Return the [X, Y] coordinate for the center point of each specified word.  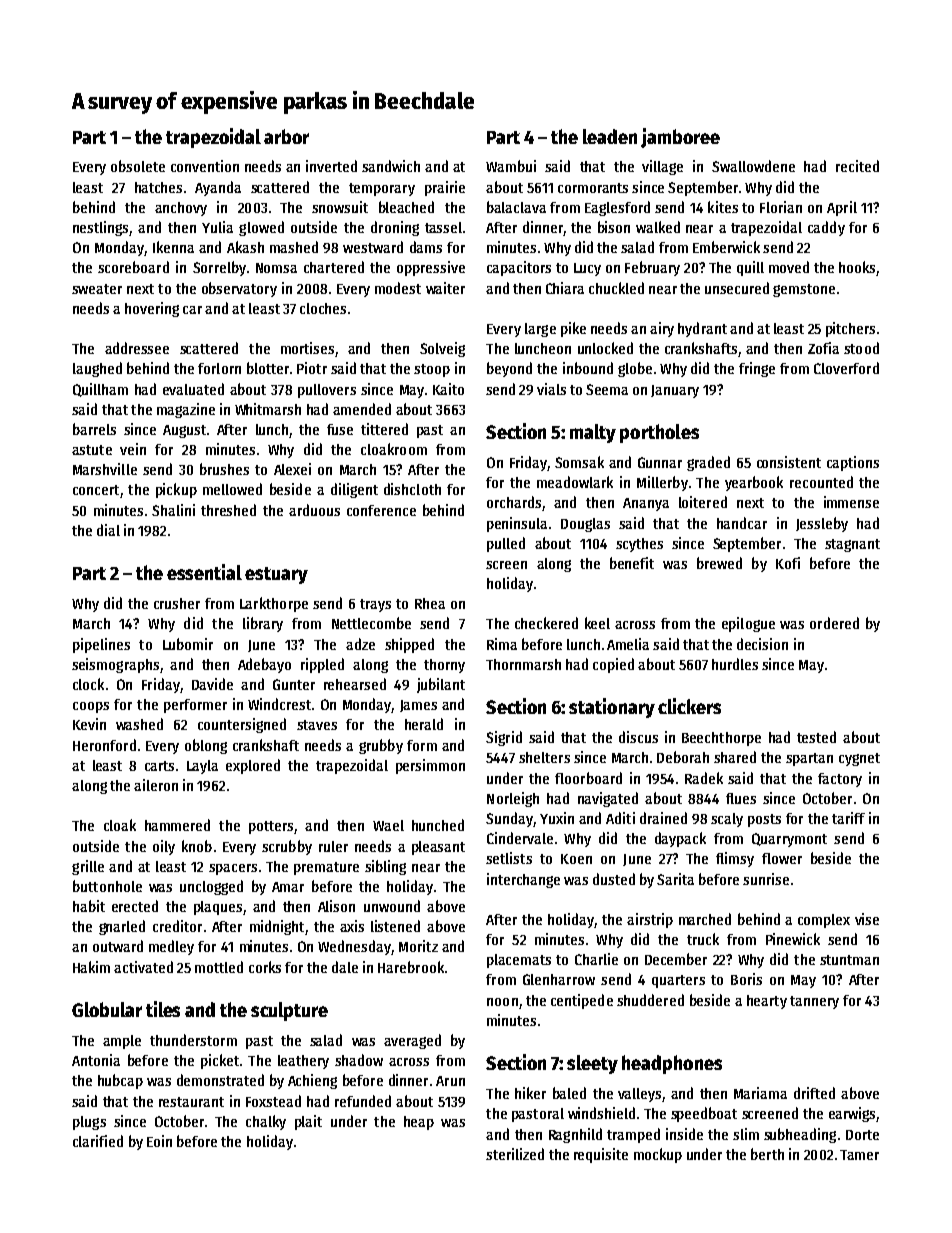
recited [857, 166]
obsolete [138, 166]
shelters [544, 757]
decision [762, 644]
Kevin [89, 724]
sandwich [391, 166]
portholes [659, 433]
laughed [97, 369]
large [540, 330]
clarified [98, 1141]
